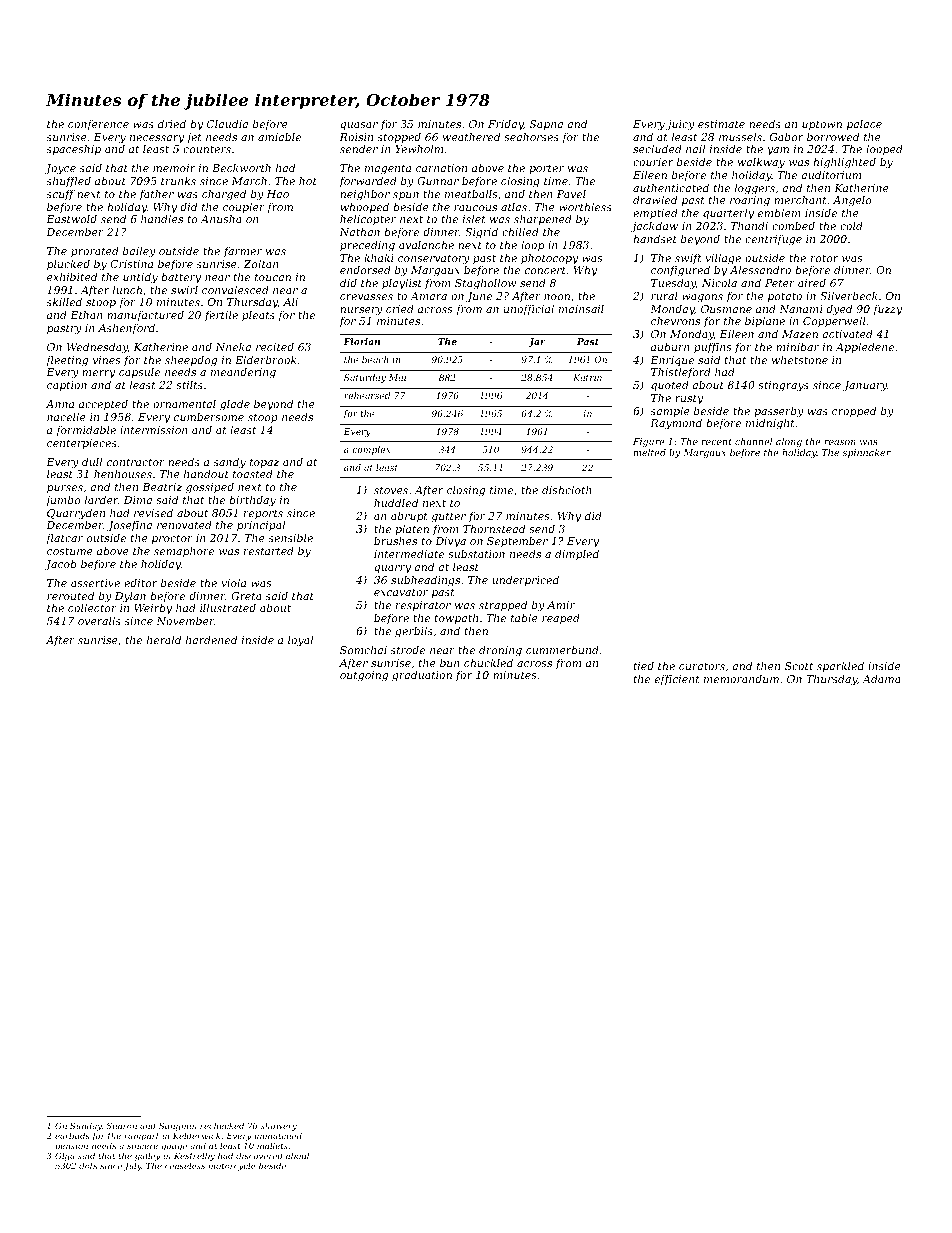 The width and height of the screenshot is (952, 1233). Describe the element at coordinates (227, 123) in the screenshot. I see `Claudia` at that location.
